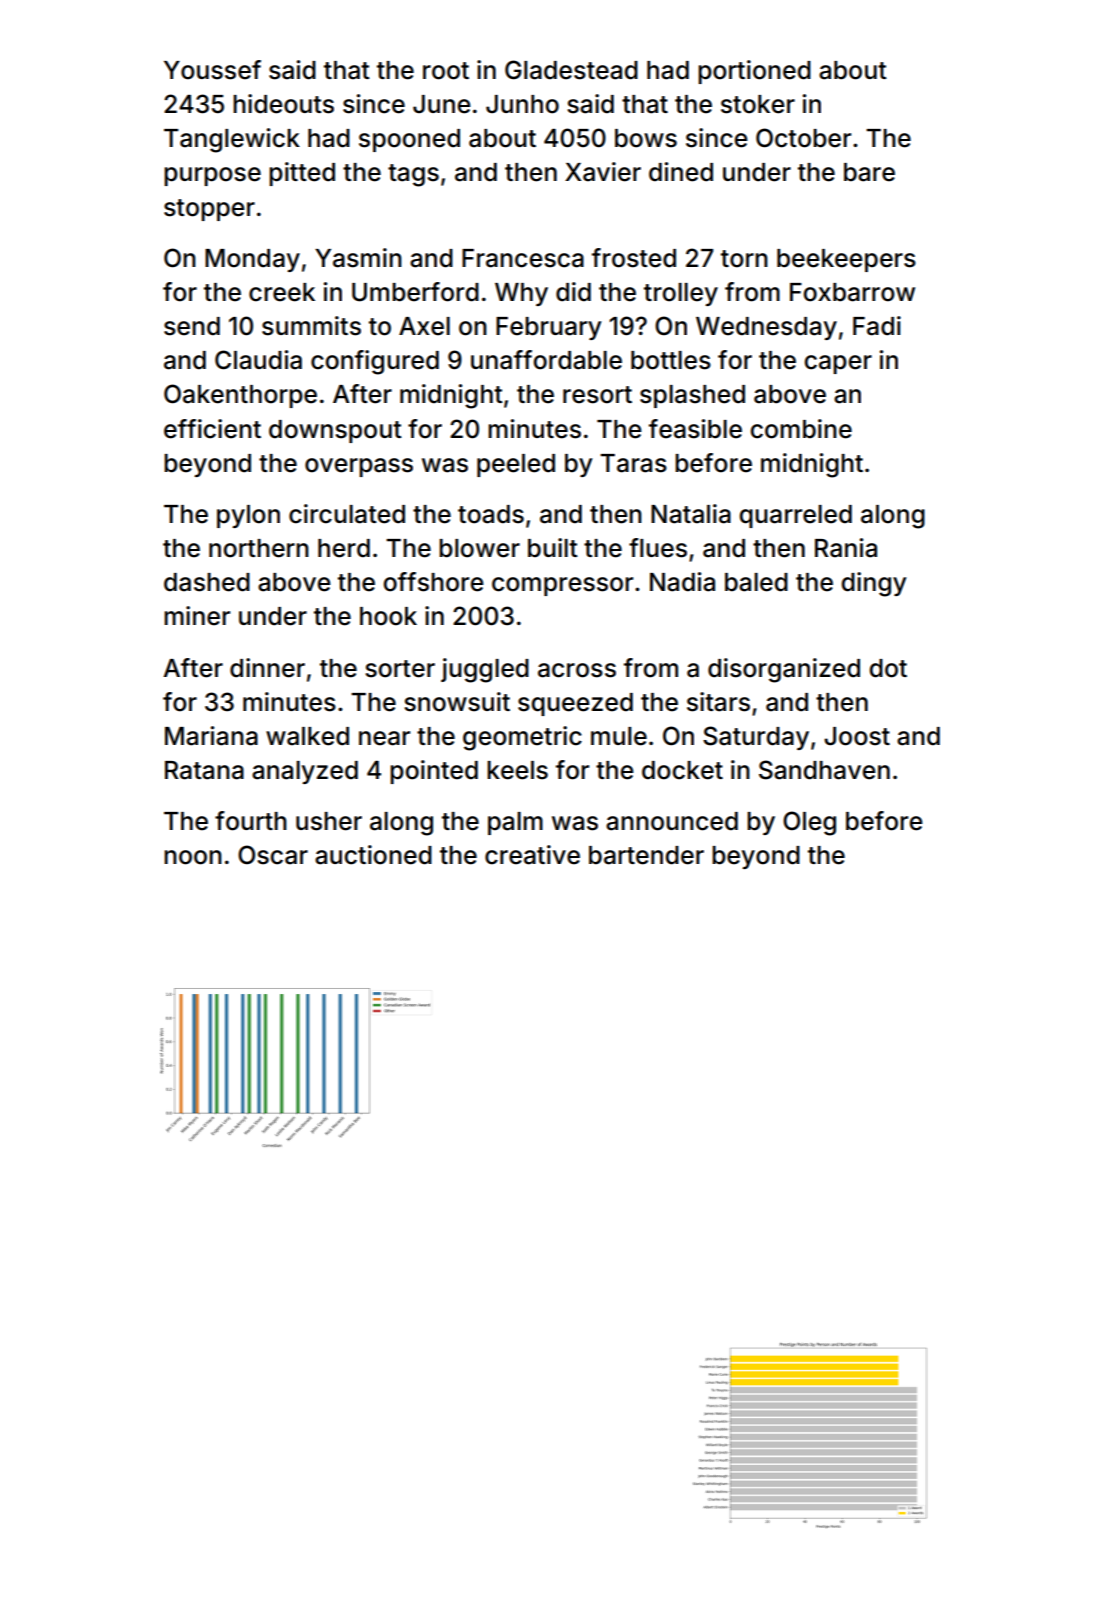  I want to click on analyzed, so click(305, 772).
